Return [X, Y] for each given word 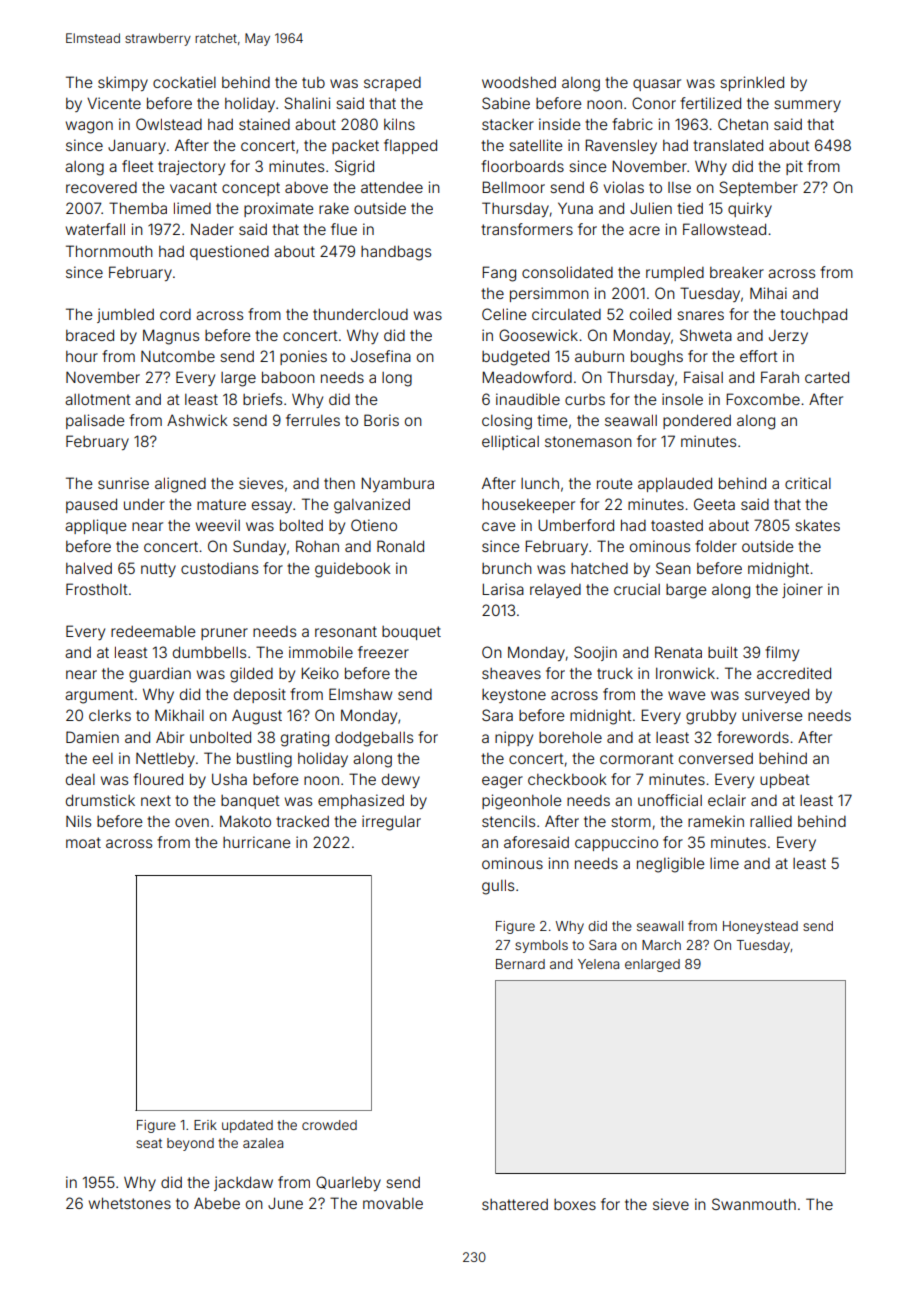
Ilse [679, 187]
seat [149, 1143]
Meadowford [527, 377]
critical [808, 483]
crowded [329, 1125]
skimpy [123, 83]
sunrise [123, 483]
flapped [410, 146]
